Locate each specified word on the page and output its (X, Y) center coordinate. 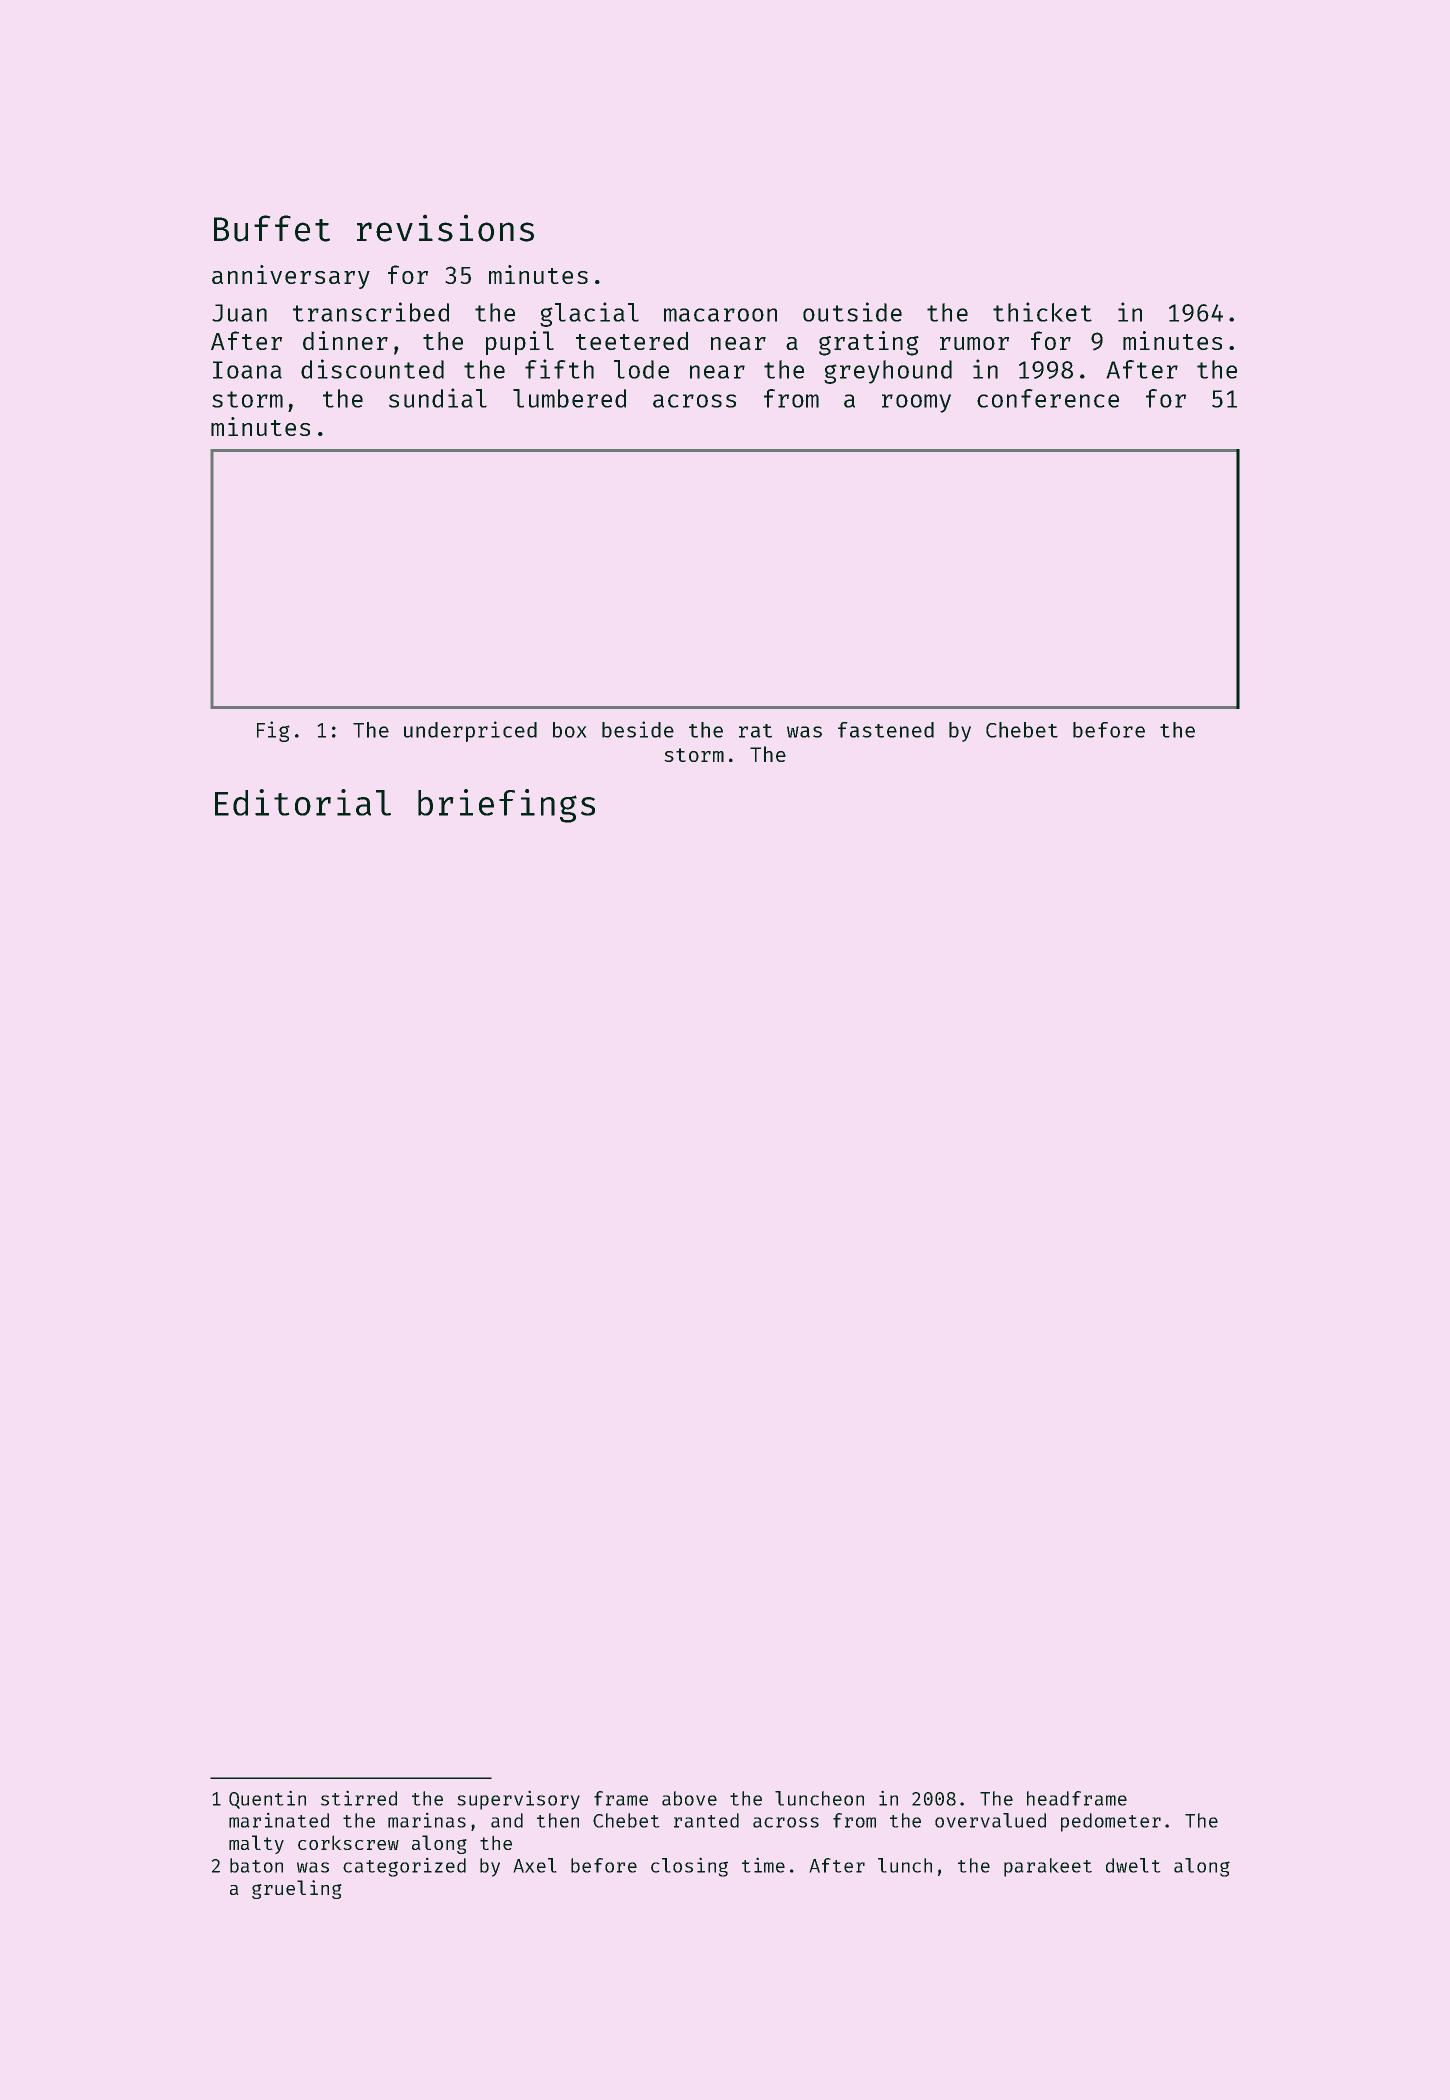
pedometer (1111, 1822)
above (689, 1798)
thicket (1042, 312)
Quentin (267, 1800)
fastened (886, 730)
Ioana (247, 370)
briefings (506, 806)
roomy (916, 403)
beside (638, 729)
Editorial (303, 802)
